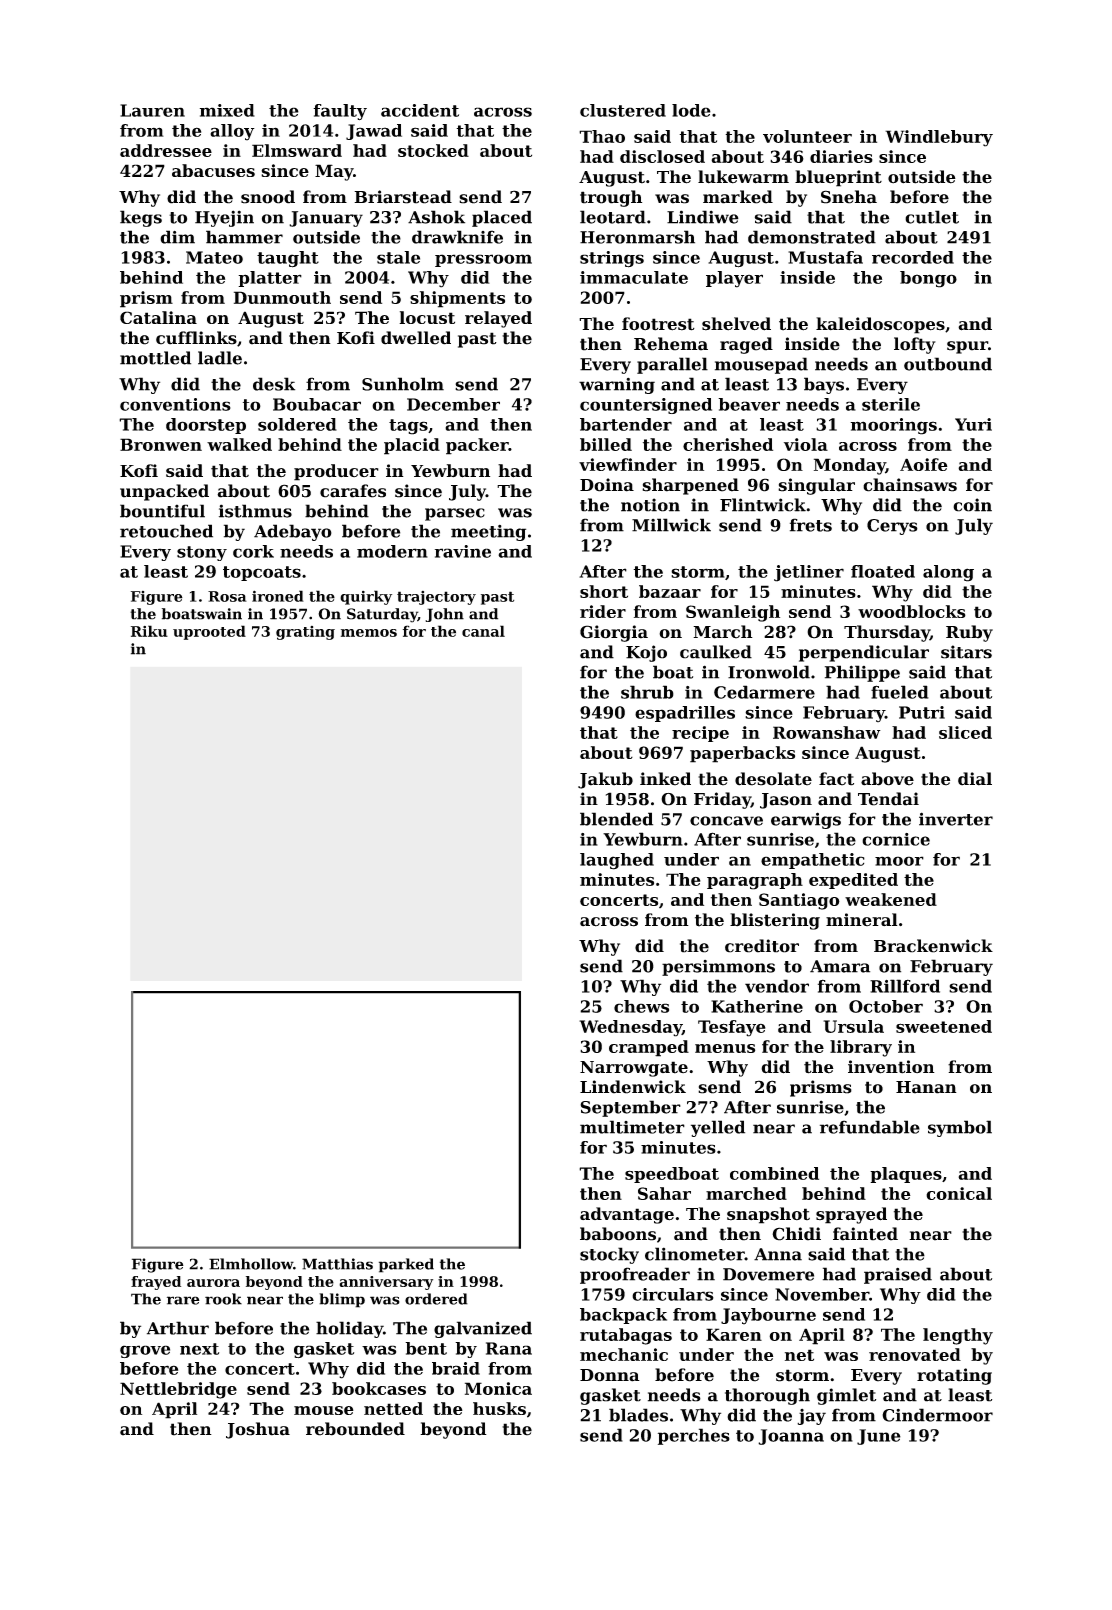  Describe the element at coordinates (355, 1429) in the document. I see `rebounded` at that location.
